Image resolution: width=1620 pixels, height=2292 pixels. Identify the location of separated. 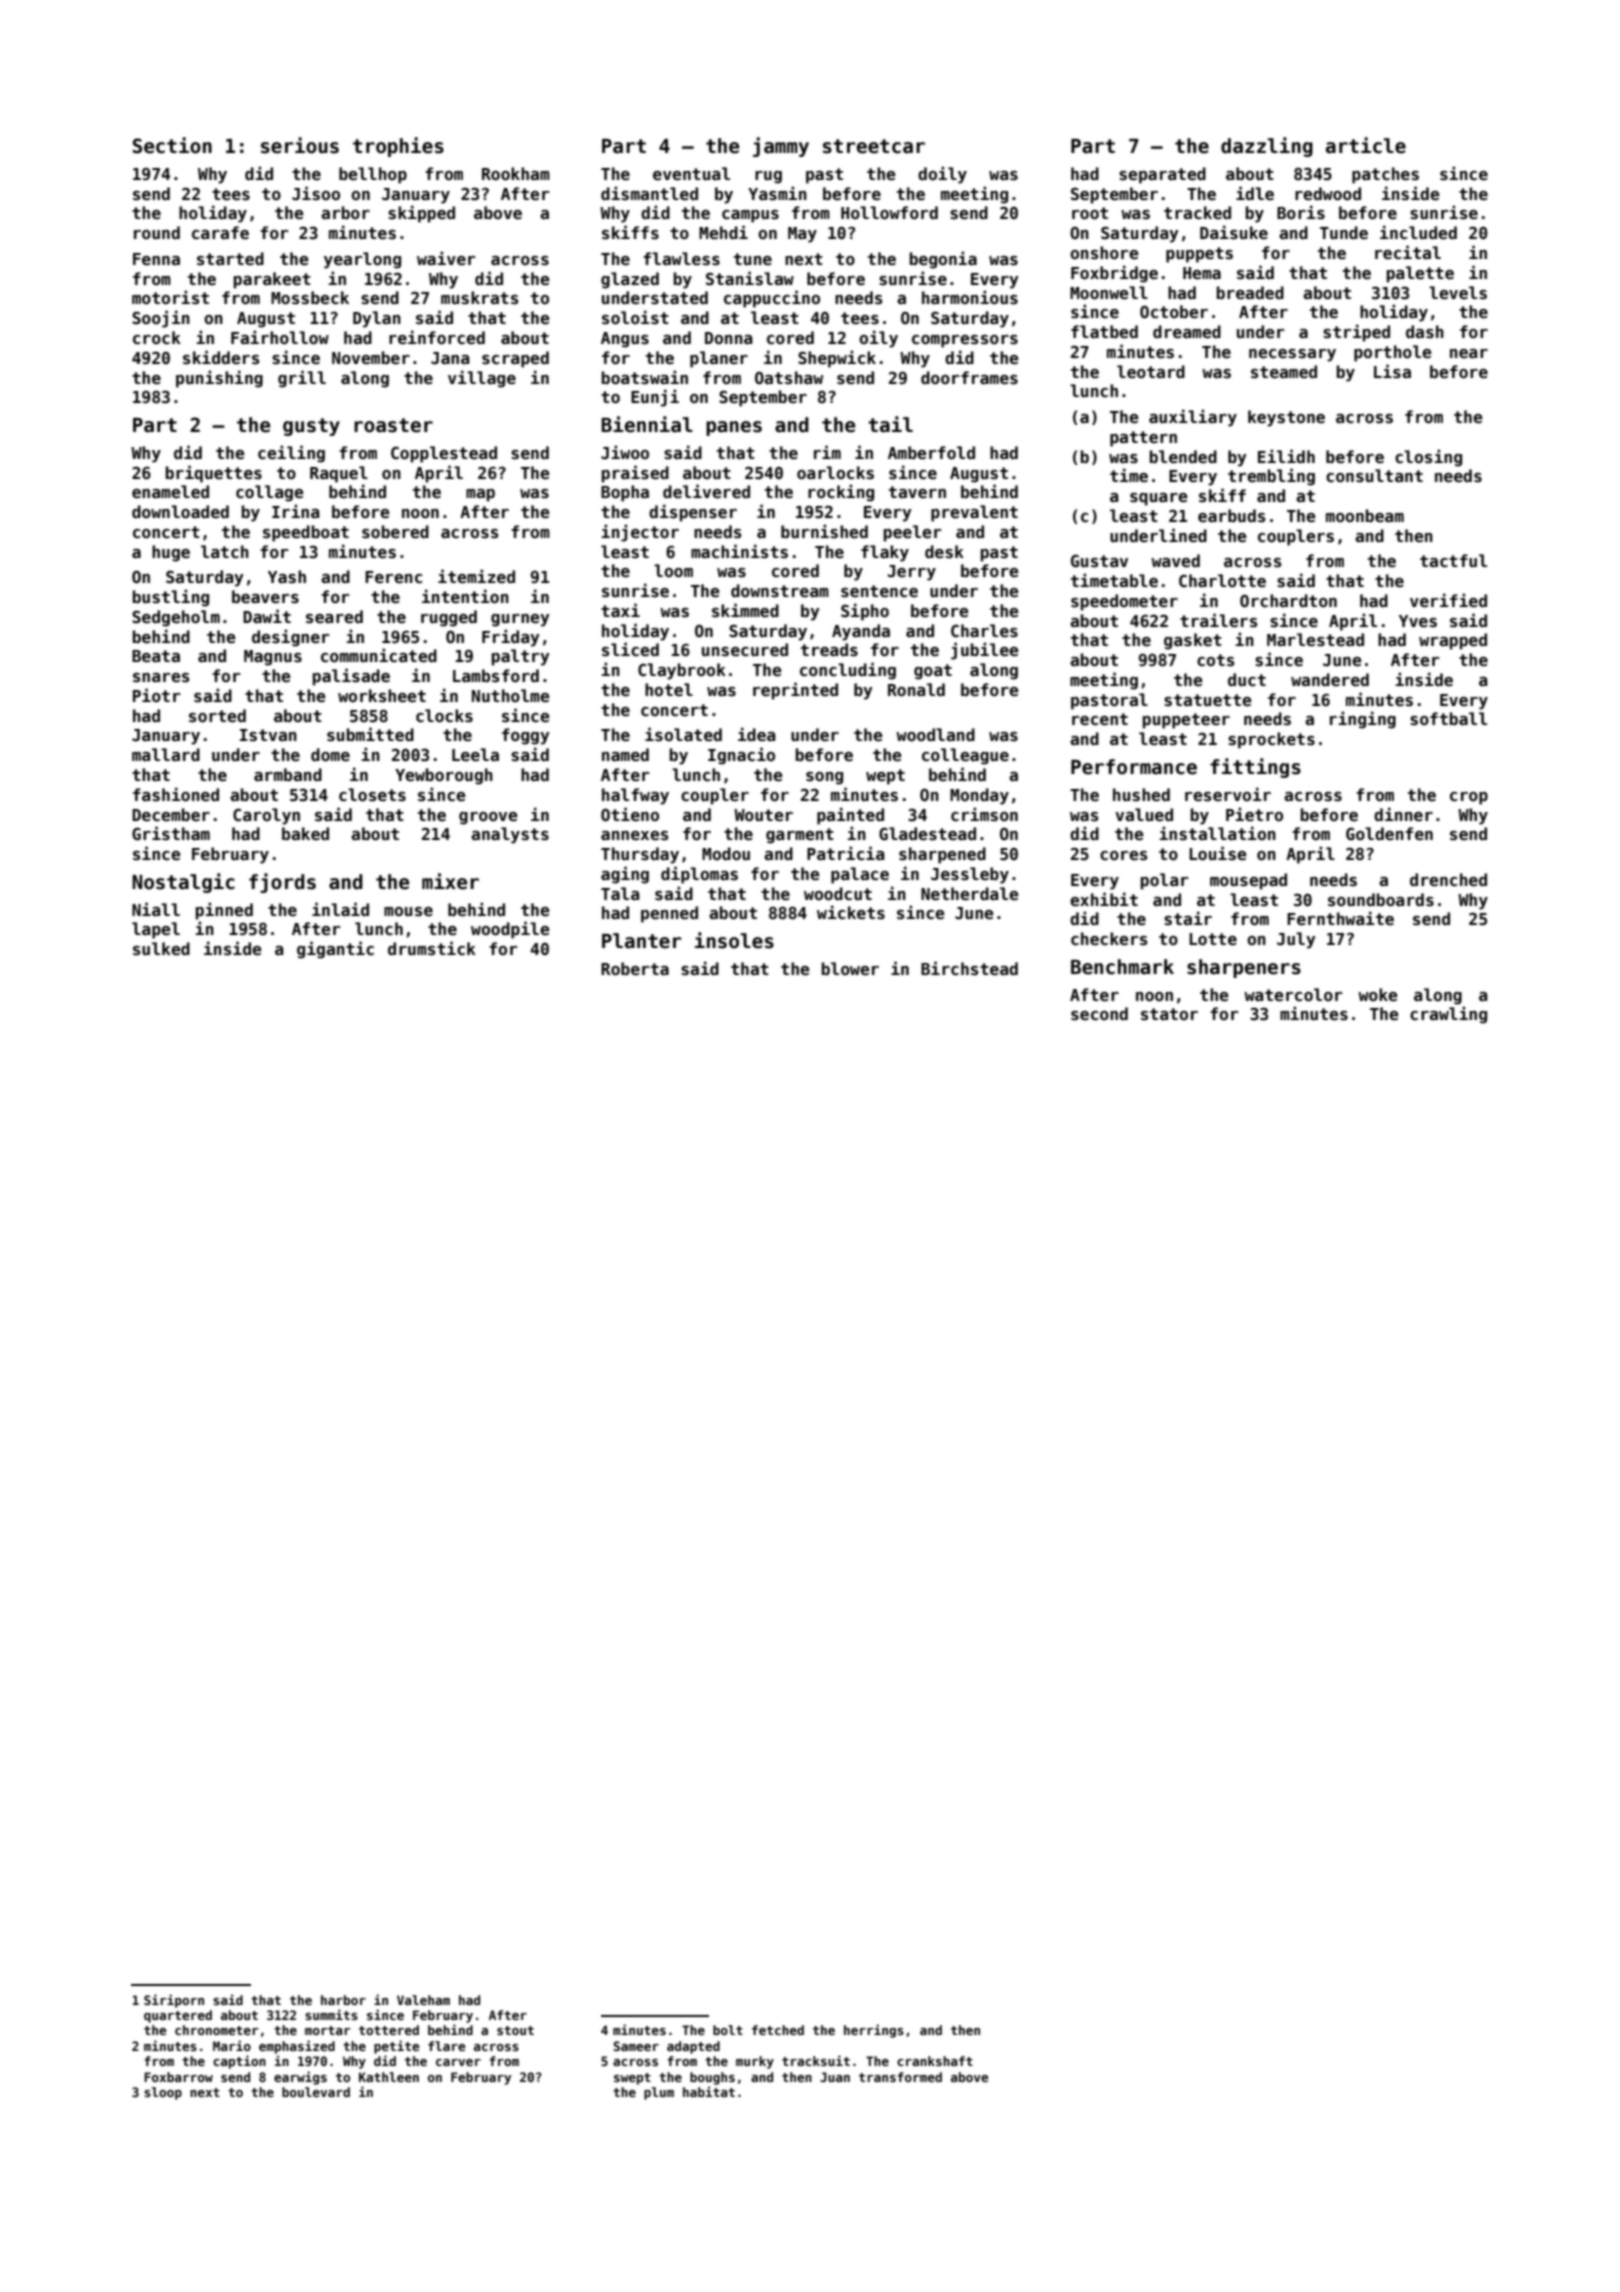
(1162, 175).
